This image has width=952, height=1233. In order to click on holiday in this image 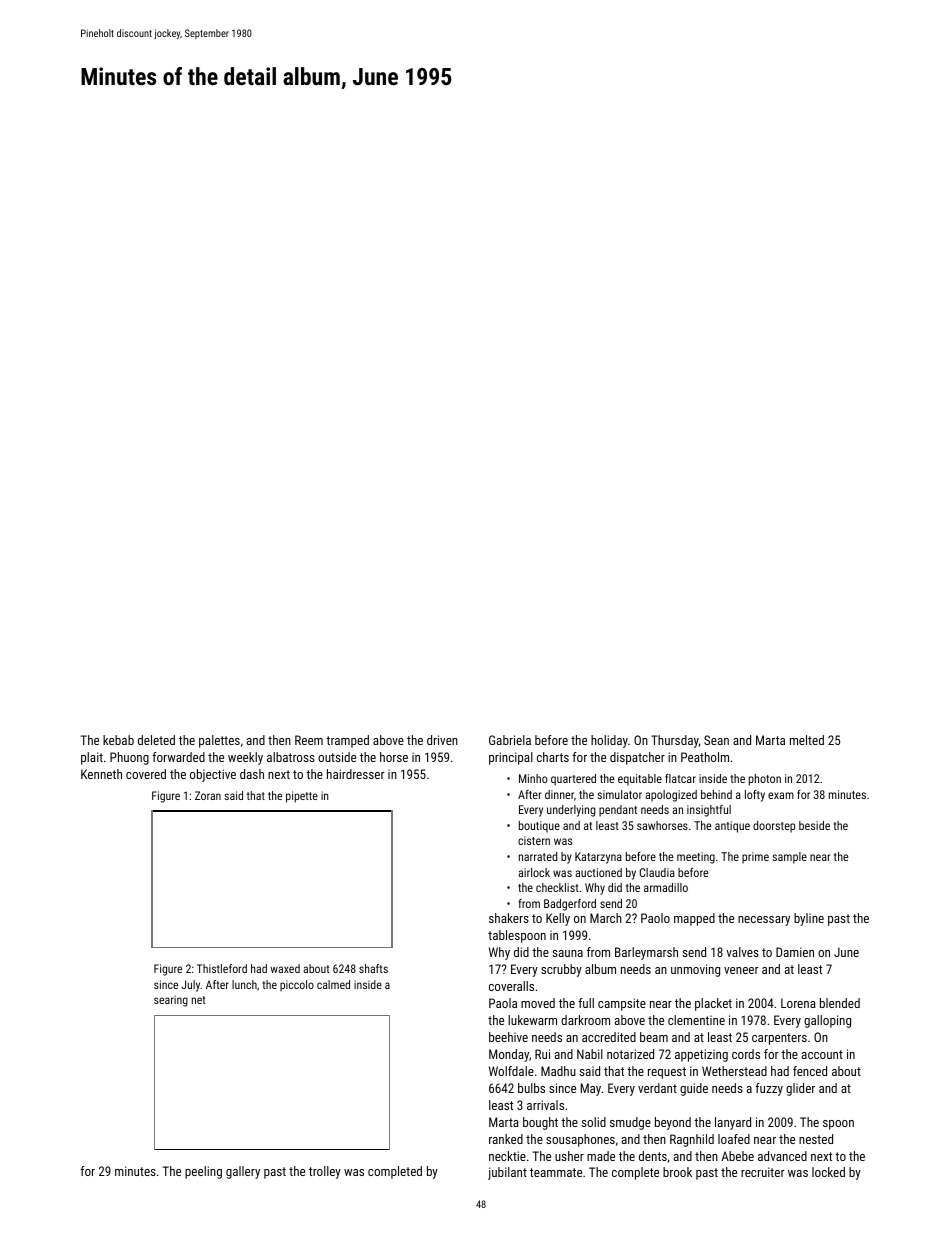, I will do `click(609, 741)`.
